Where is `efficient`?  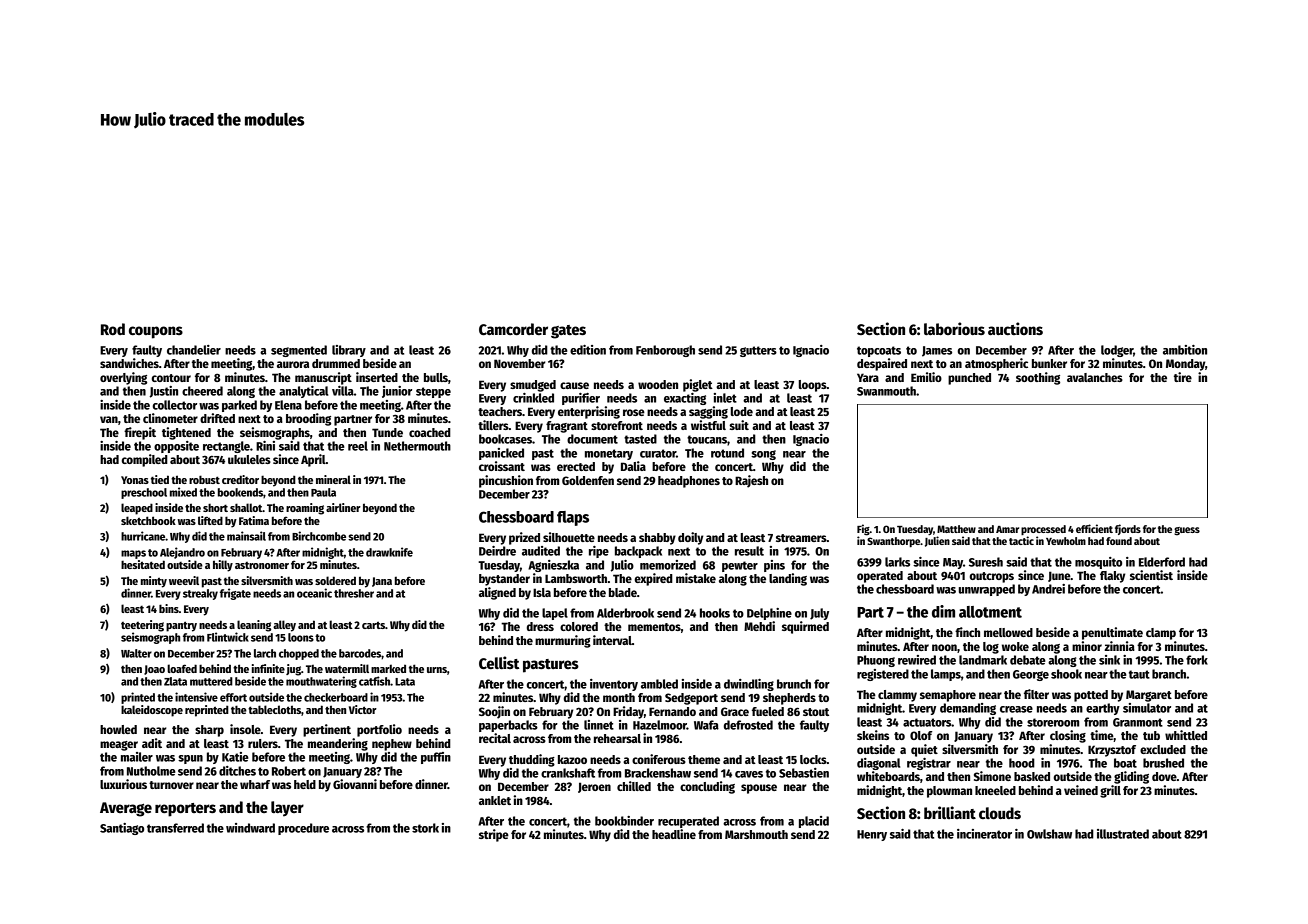
efficient is located at coordinates (1094, 528).
